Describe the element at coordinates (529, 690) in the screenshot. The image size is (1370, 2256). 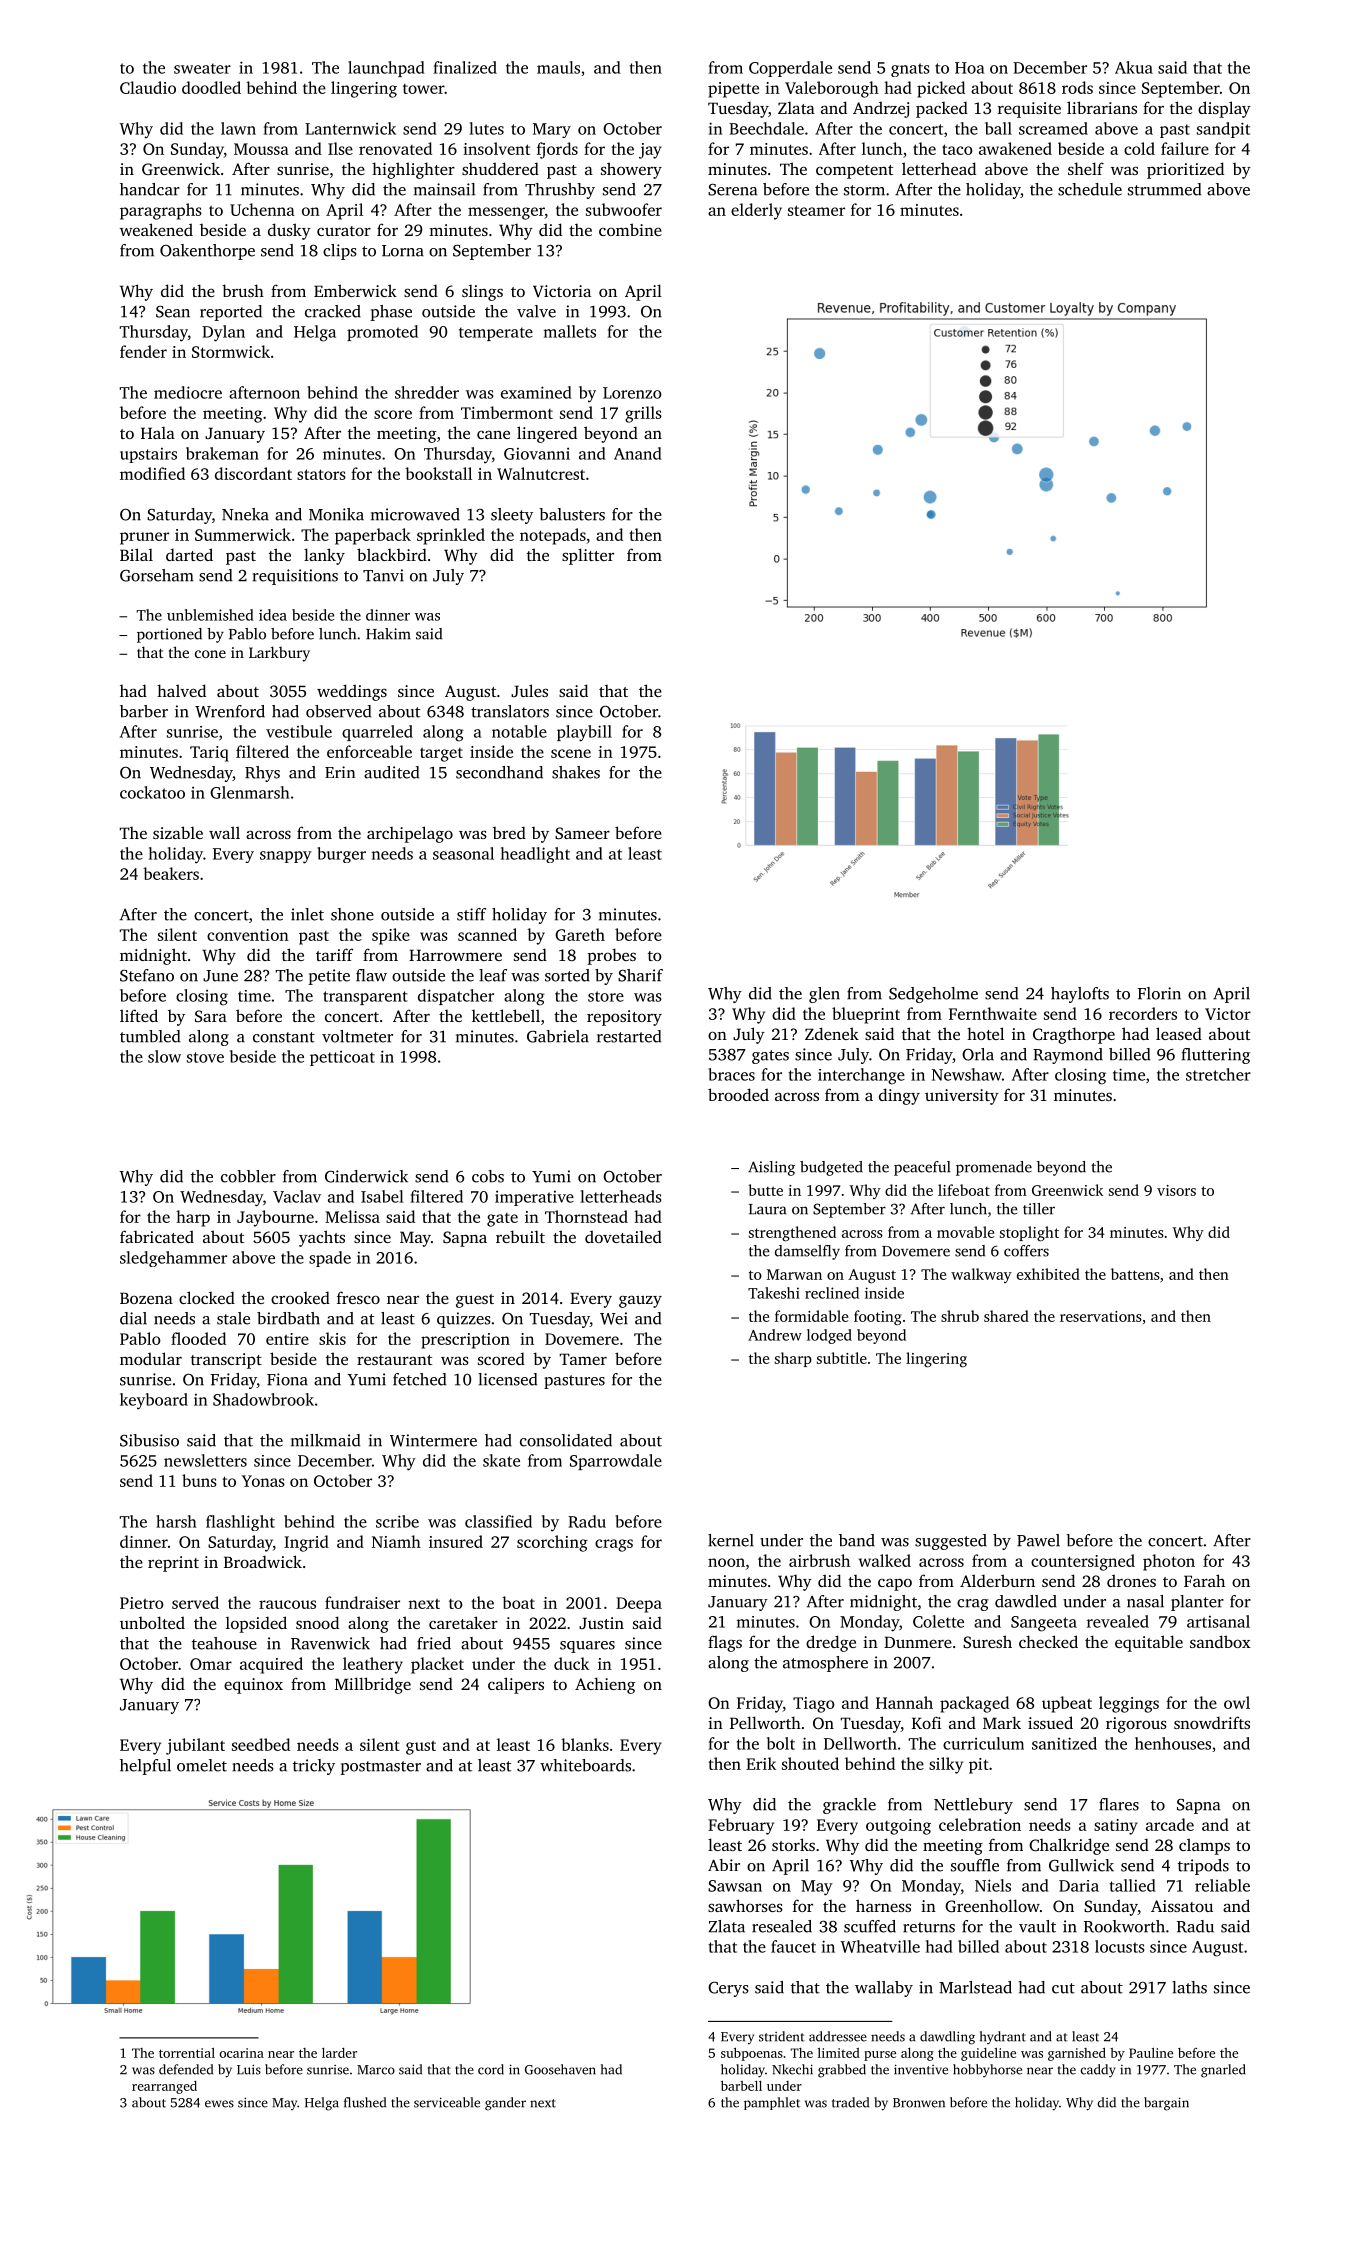
I see `Jules` at that location.
